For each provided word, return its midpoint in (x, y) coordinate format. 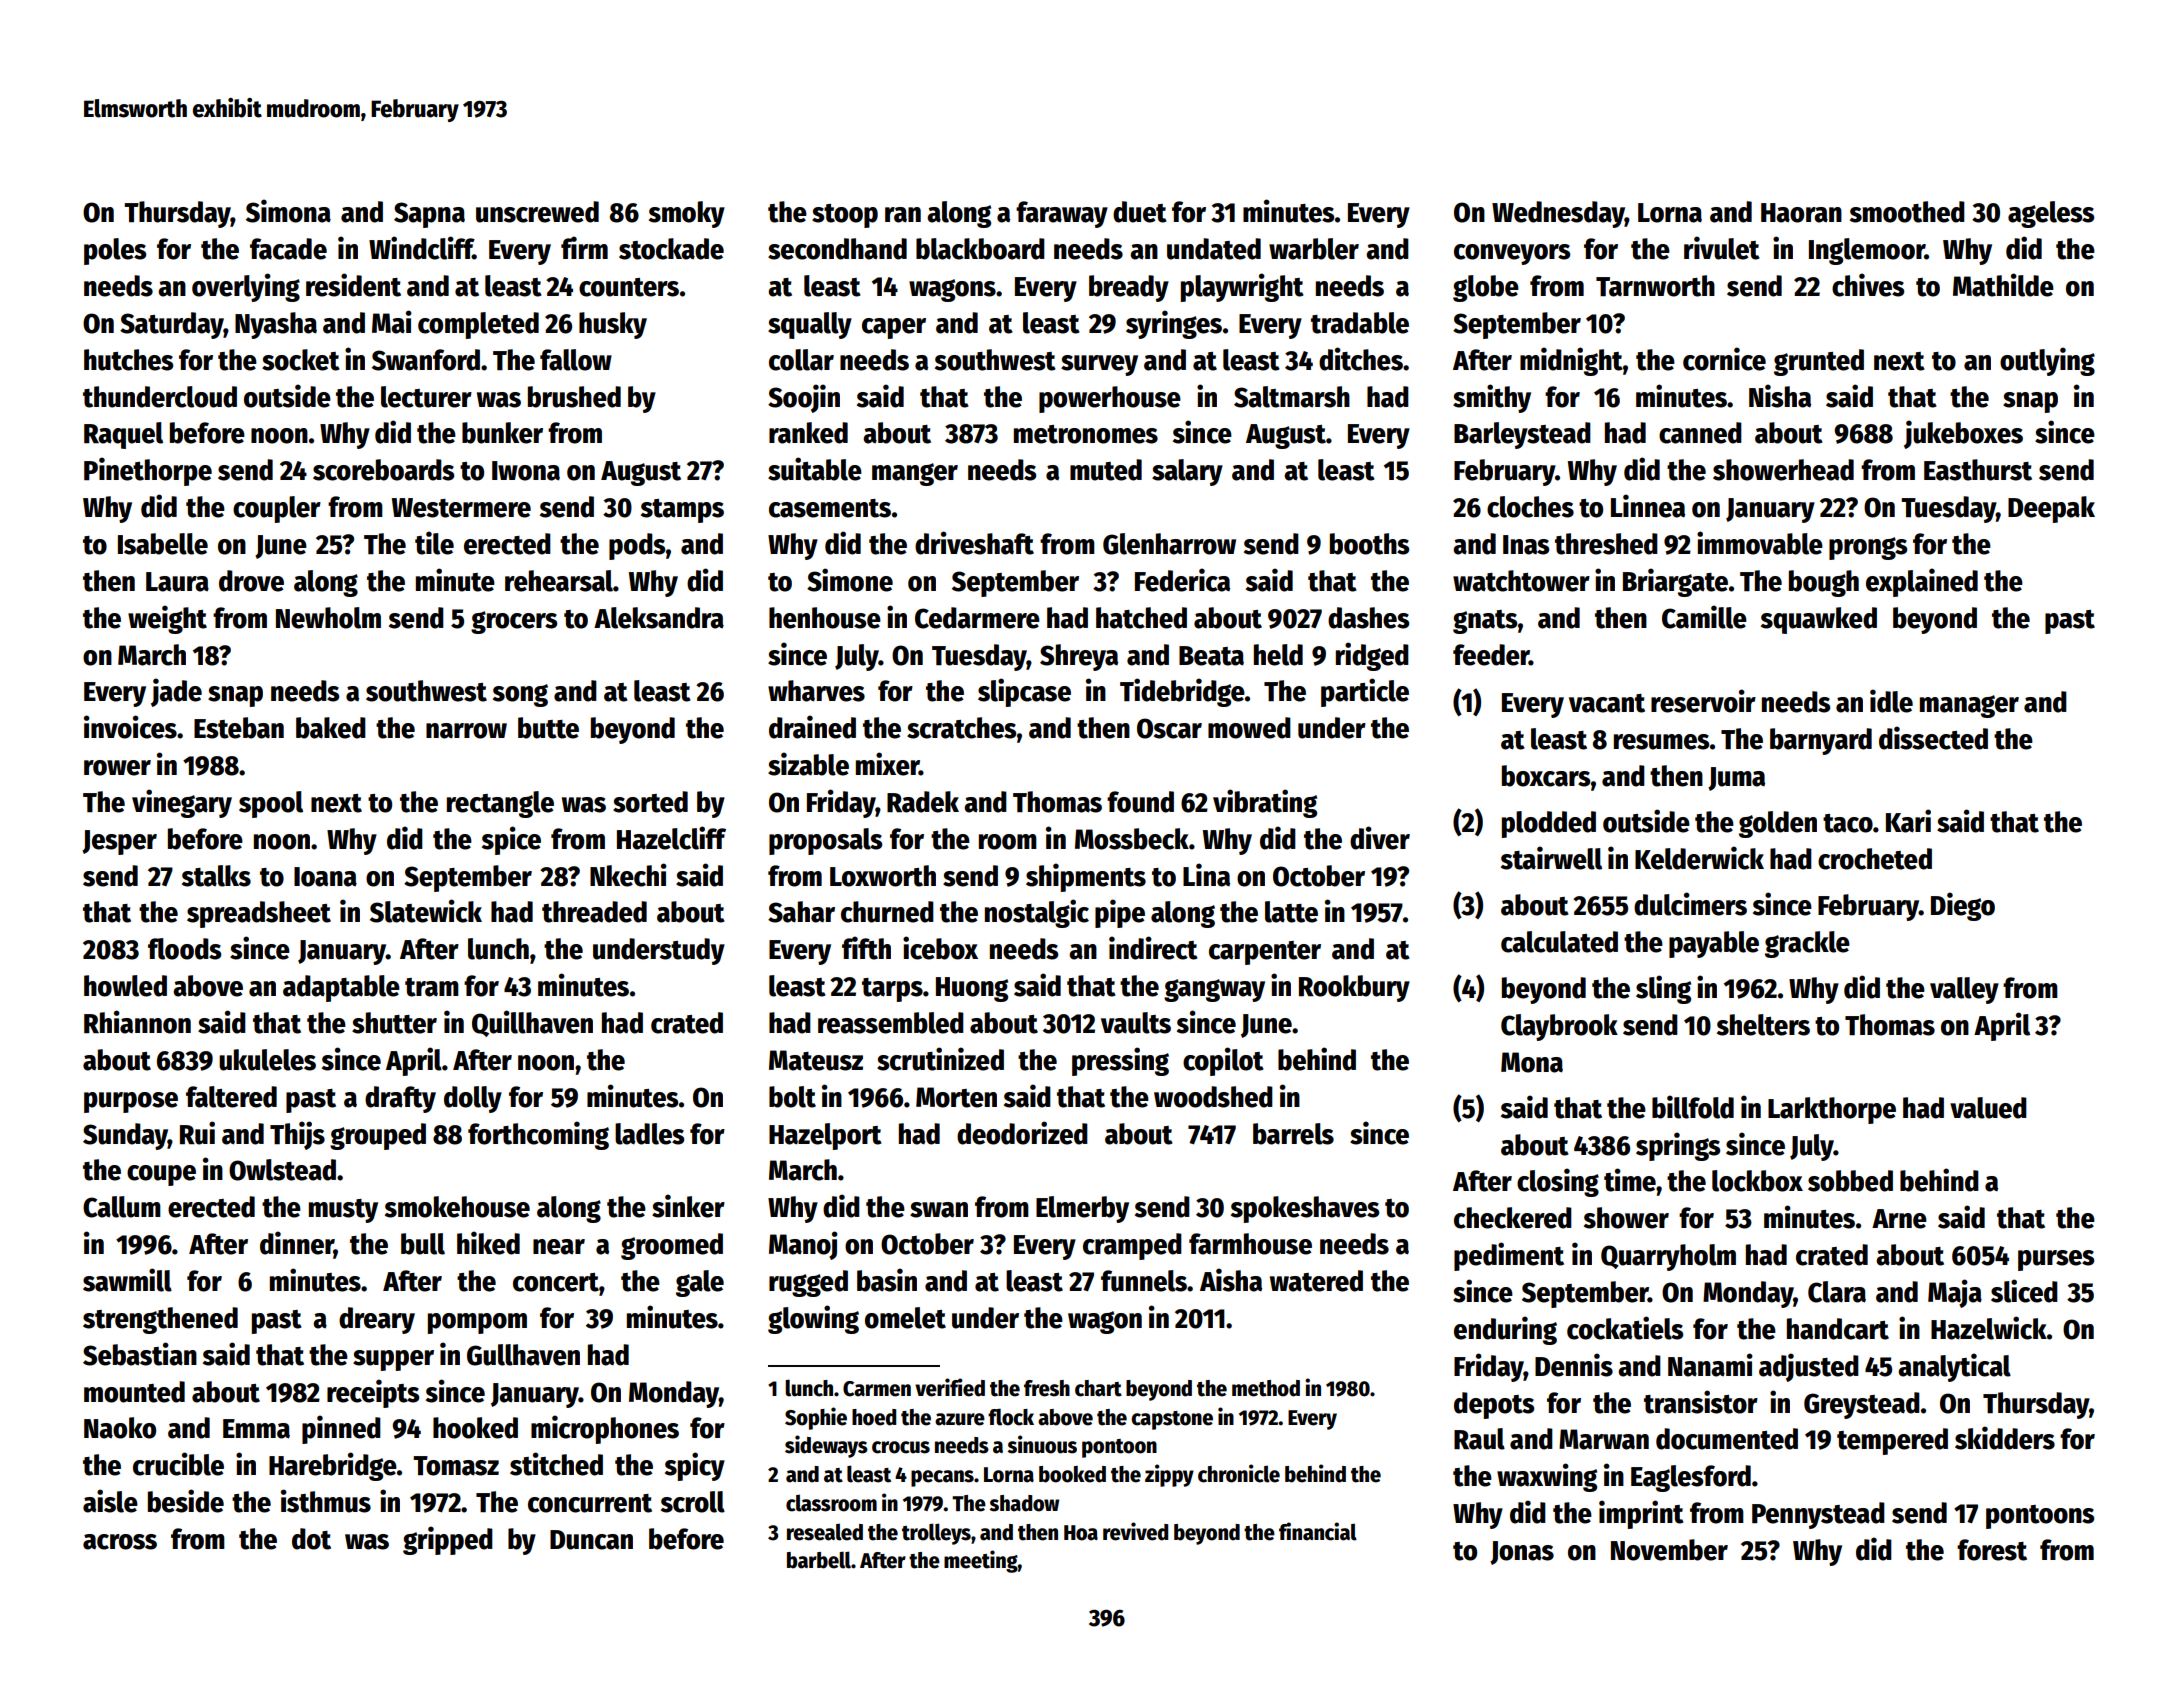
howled (125, 986)
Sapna (429, 215)
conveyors (1512, 254)
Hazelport (825, 1136)
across (120, 1542)
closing (1558, 1182)
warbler (1314, 249)
